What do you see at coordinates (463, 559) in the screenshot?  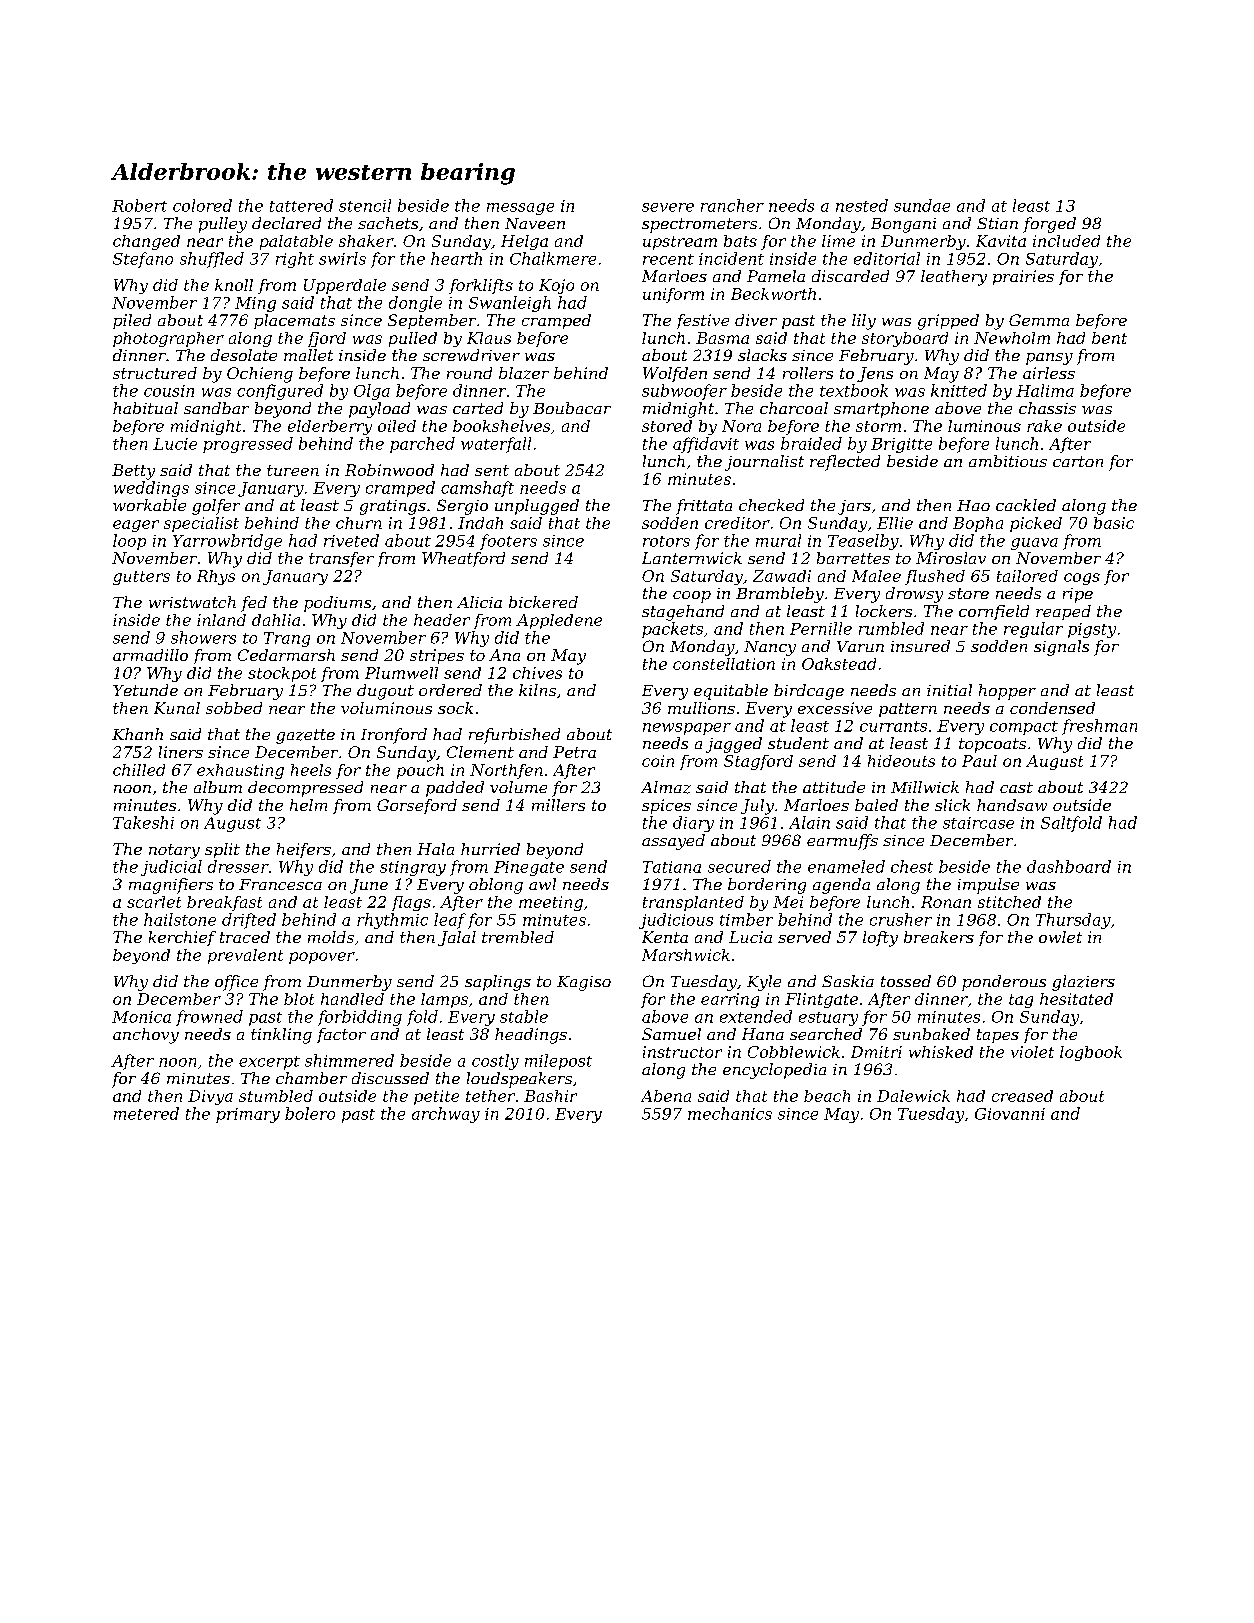 I see `Wheatford` at bounding box center [463, 559].
